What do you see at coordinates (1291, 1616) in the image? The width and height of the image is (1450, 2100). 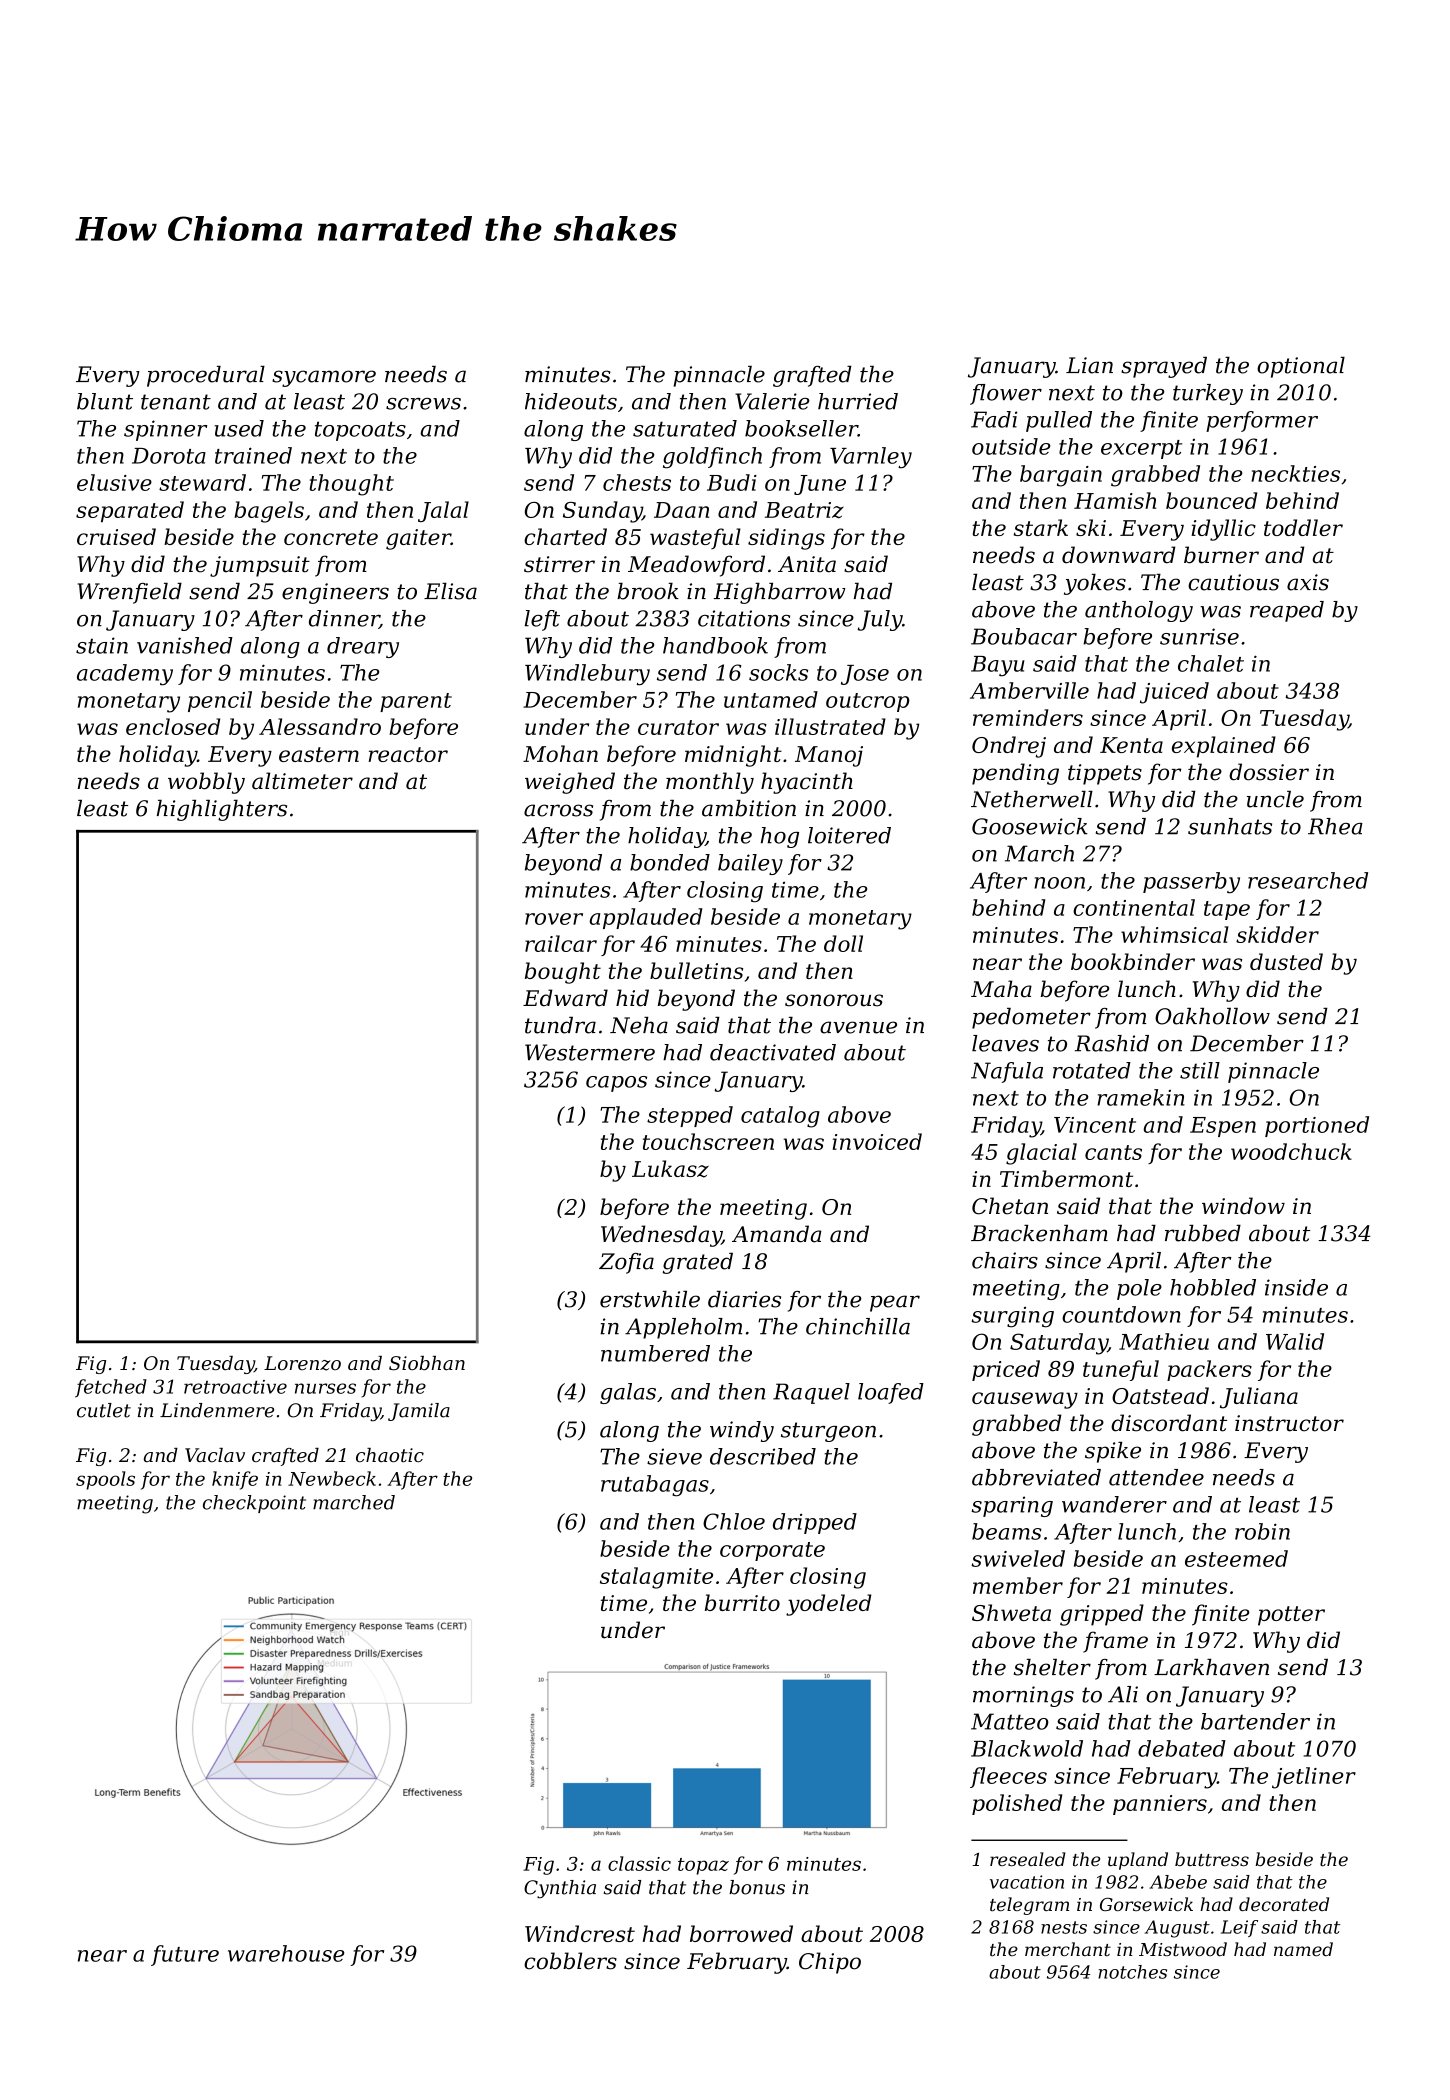 I see `potter` at bounding box center [1291, 1616].
